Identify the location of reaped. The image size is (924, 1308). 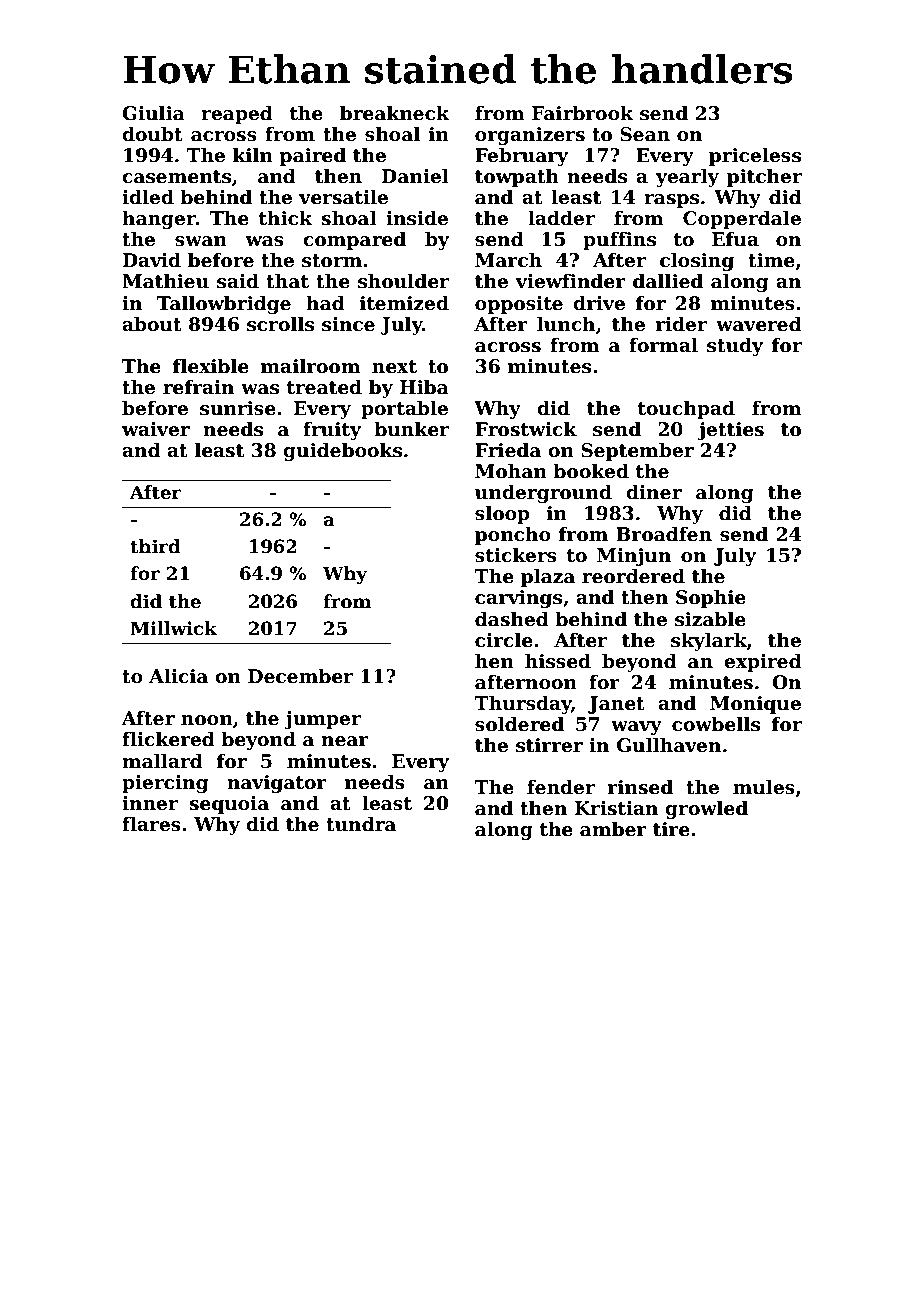
(237, 114).
